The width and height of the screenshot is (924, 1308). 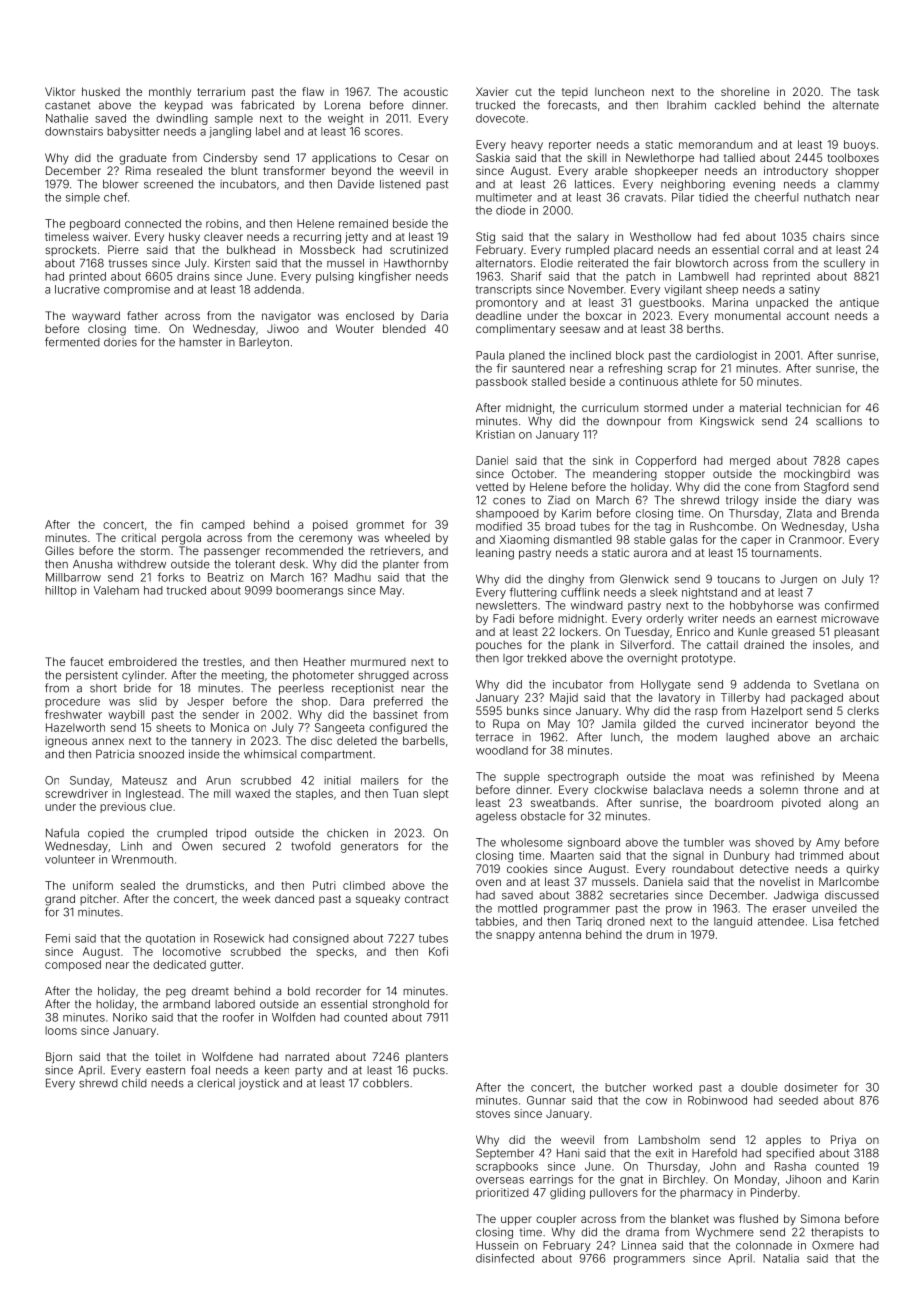 What do you see at coordinates (693, 631) in the screenshot?
I see `Enrico` at bounding box center [693, 631].
